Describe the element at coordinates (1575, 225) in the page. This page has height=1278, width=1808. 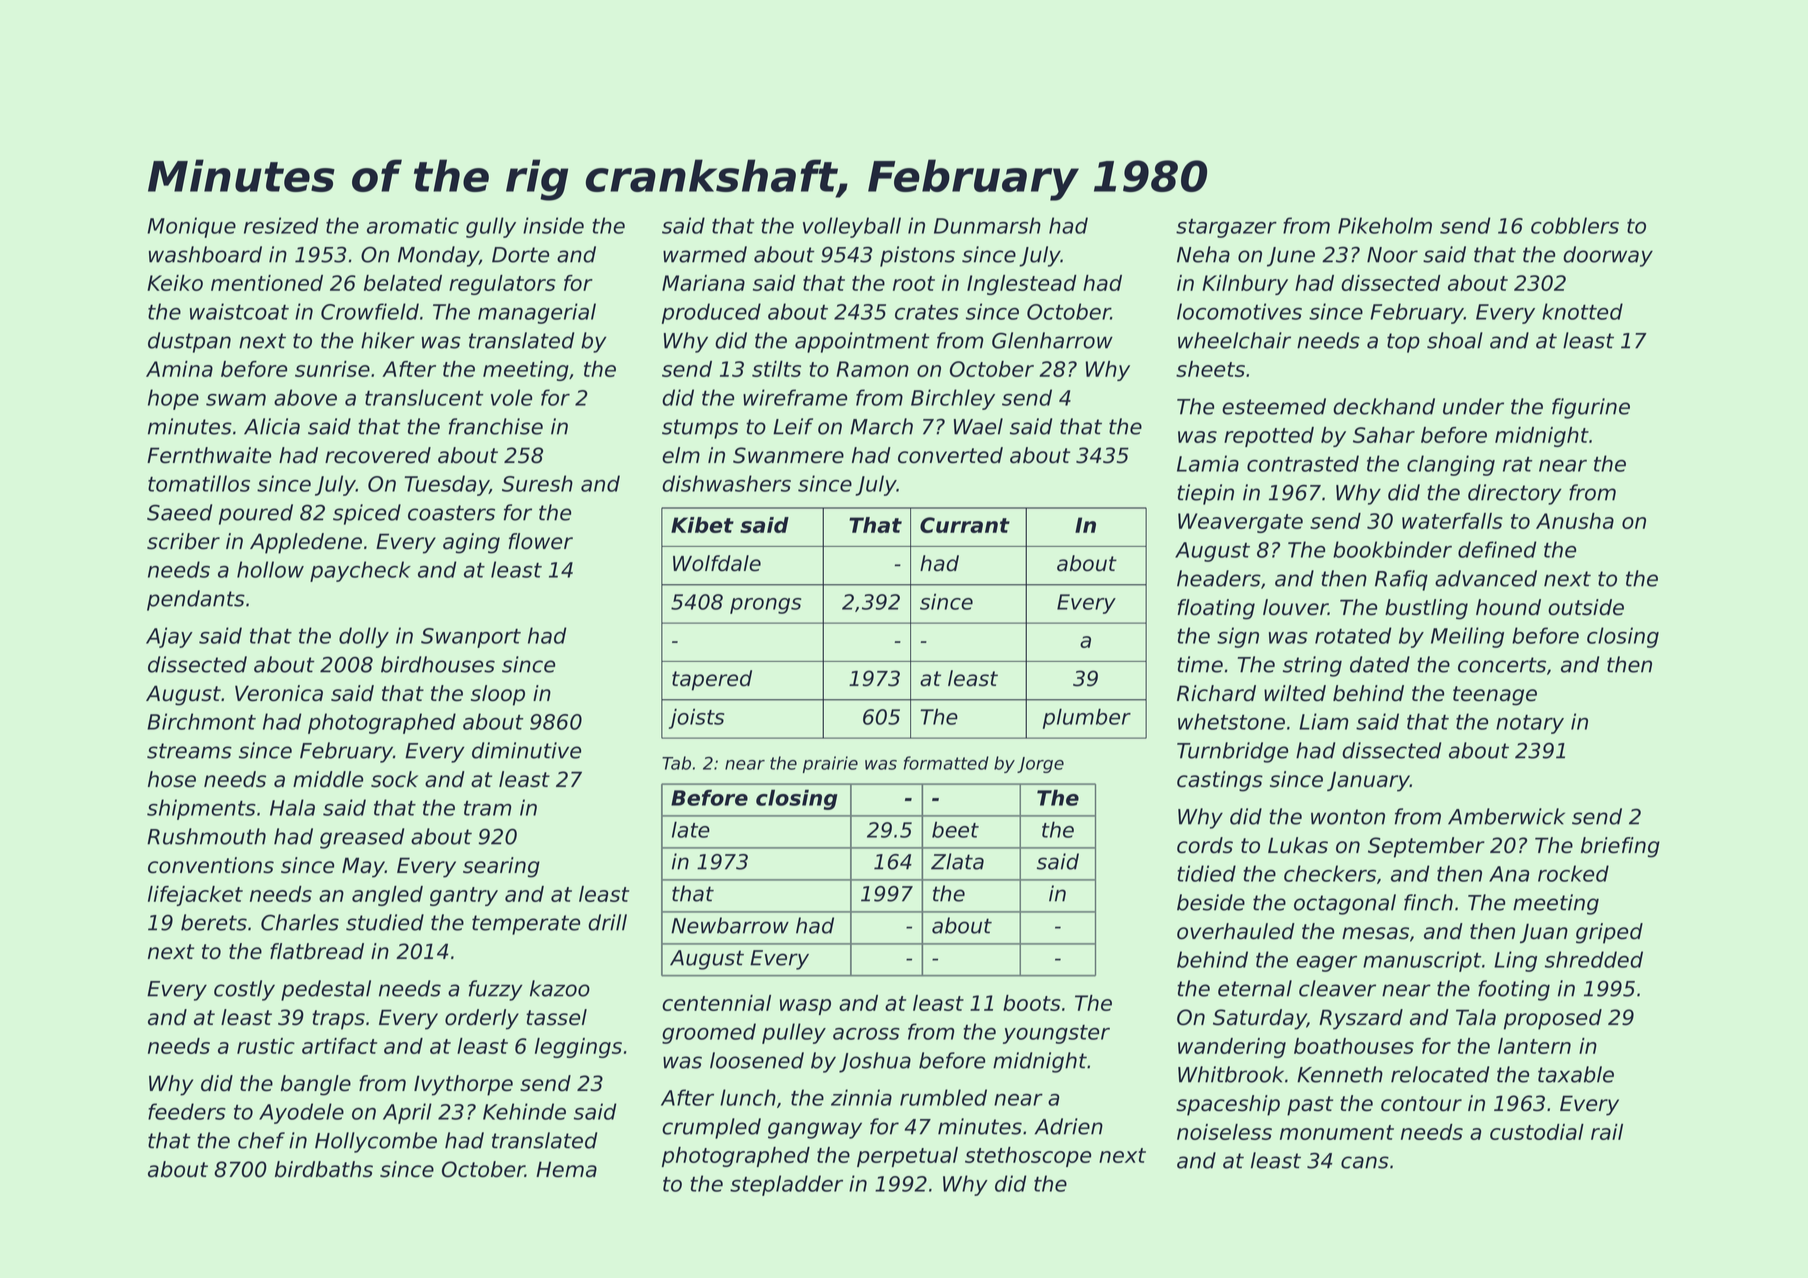
I see `cobblers` at that location.
